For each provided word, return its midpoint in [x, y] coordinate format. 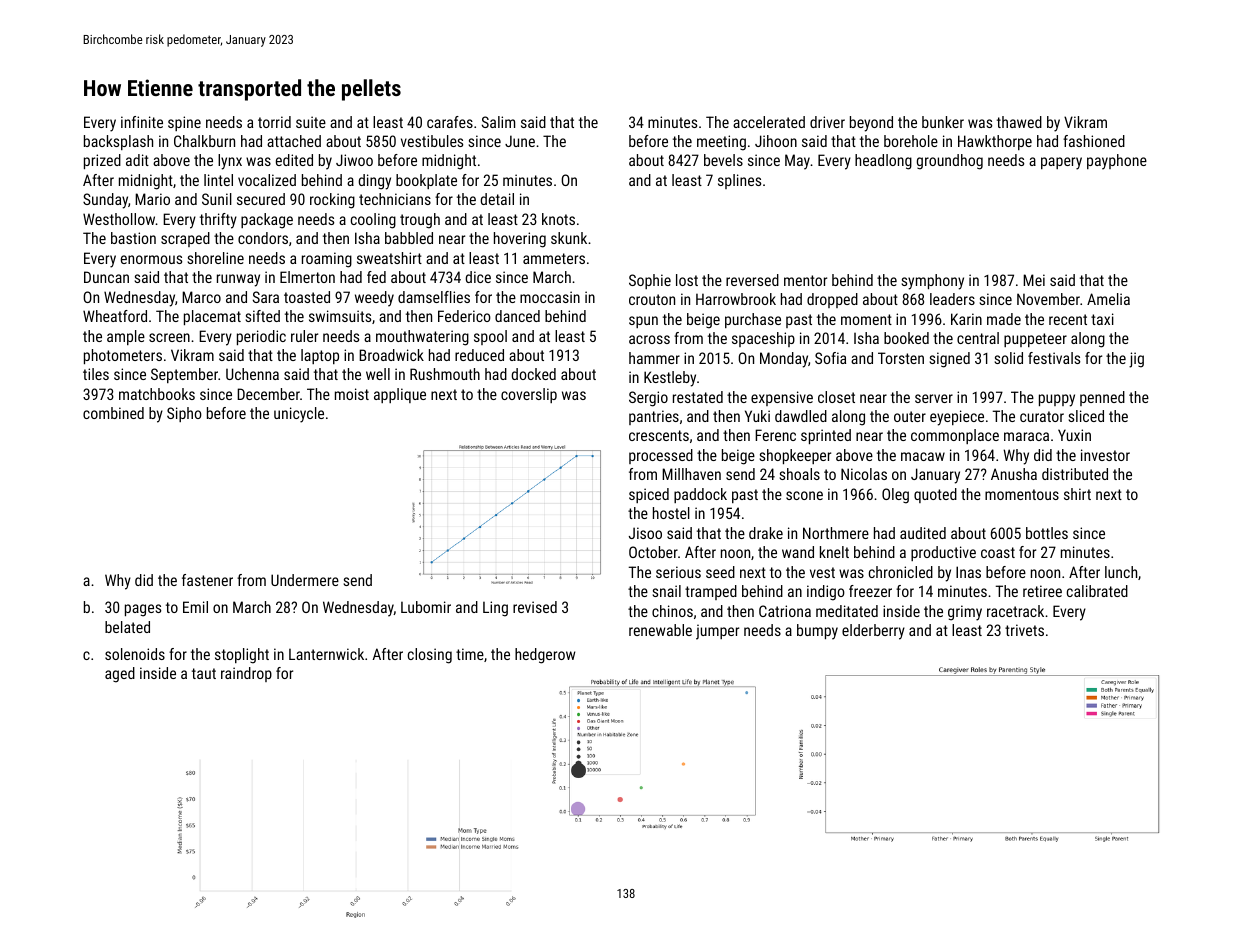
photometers [123, 356]
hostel [671, 513]
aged [120, 675]
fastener [207, 580]
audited [923, 533]
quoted [935, 495]
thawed [1019, 122]
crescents [659, 435]
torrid [274, 122]
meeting [721, 143]
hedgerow [545, 656]
